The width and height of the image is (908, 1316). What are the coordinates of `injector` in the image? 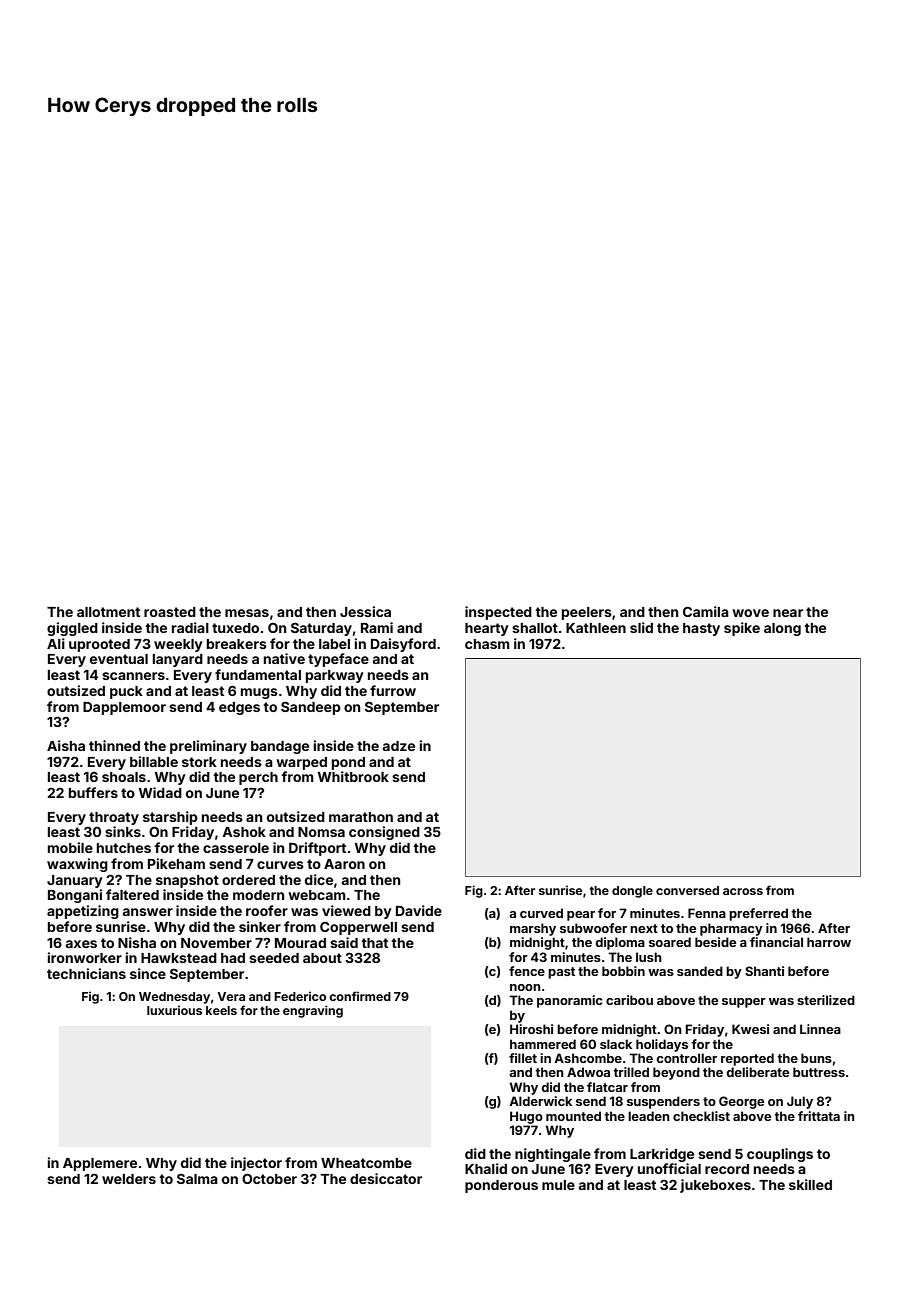 It's located at (256, 1164).
